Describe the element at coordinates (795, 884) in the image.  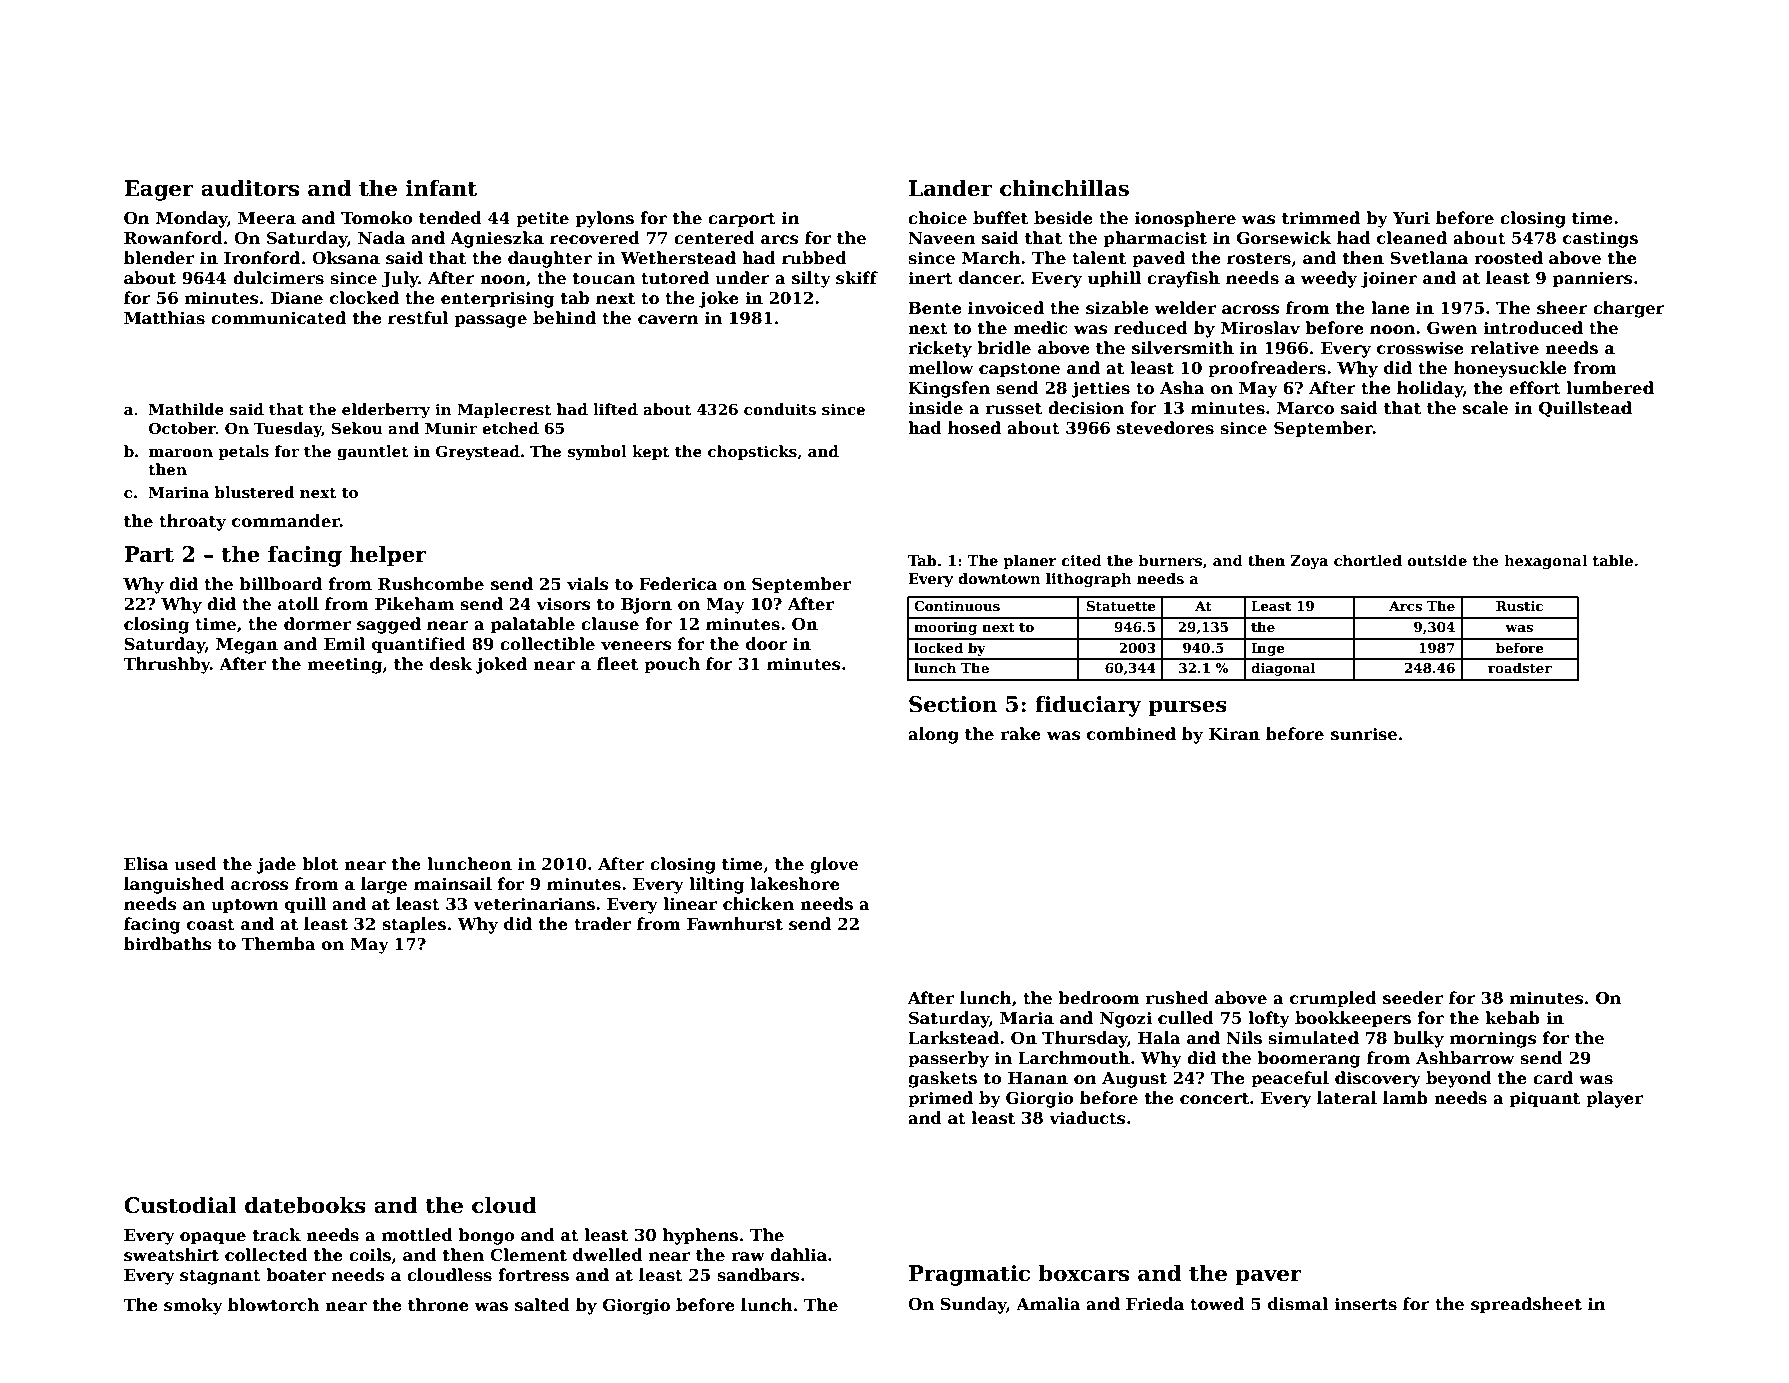
I see `lakeshore` at that location.
